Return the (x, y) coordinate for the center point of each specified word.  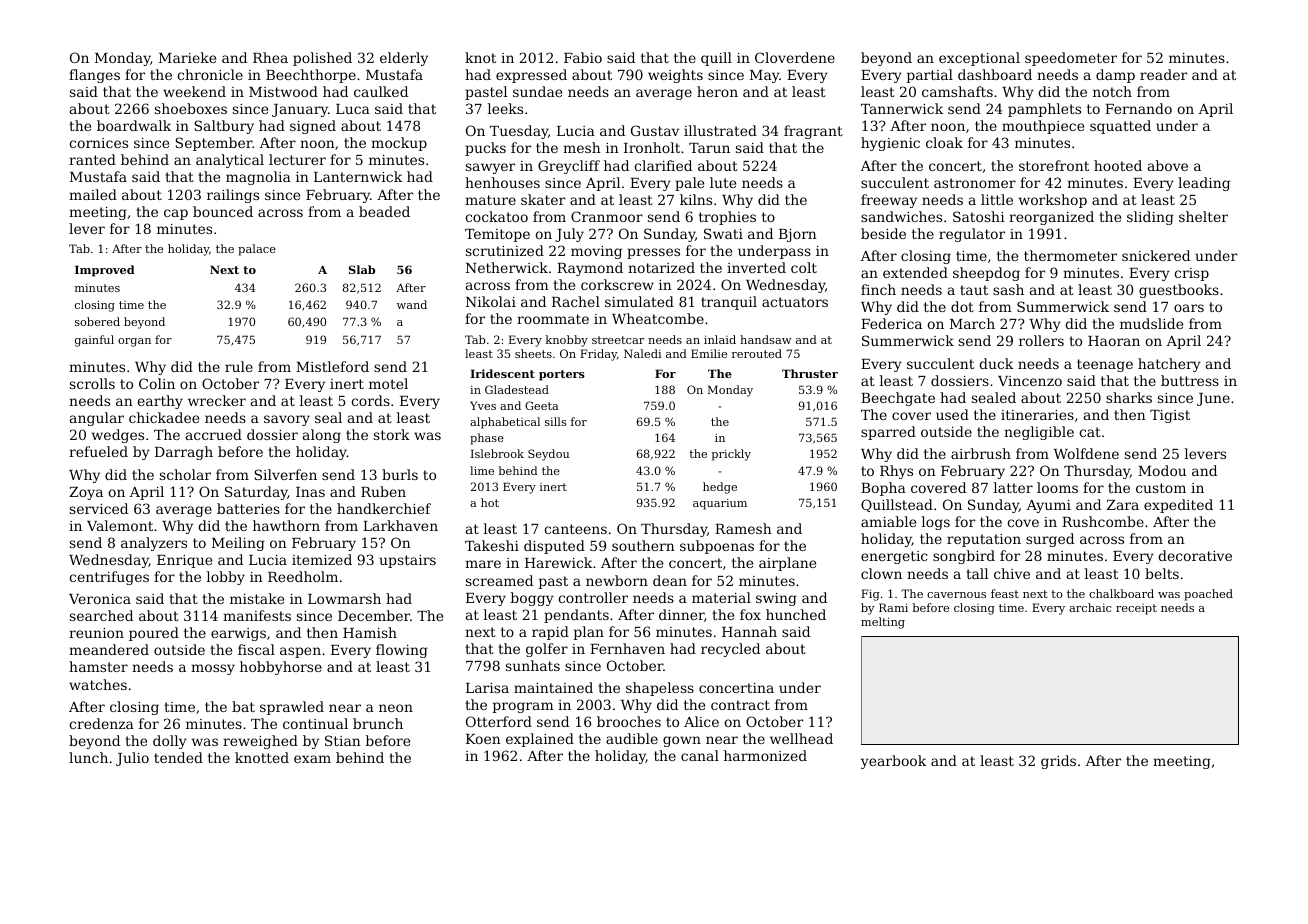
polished (322, 59)
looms (1057, 487)
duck (996, 363)
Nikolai (491, 301)
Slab (362, 269)
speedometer (1071, 59)
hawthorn (286, 525)
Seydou (548, 455)
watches (98, 684)
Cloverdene (795, 57)
